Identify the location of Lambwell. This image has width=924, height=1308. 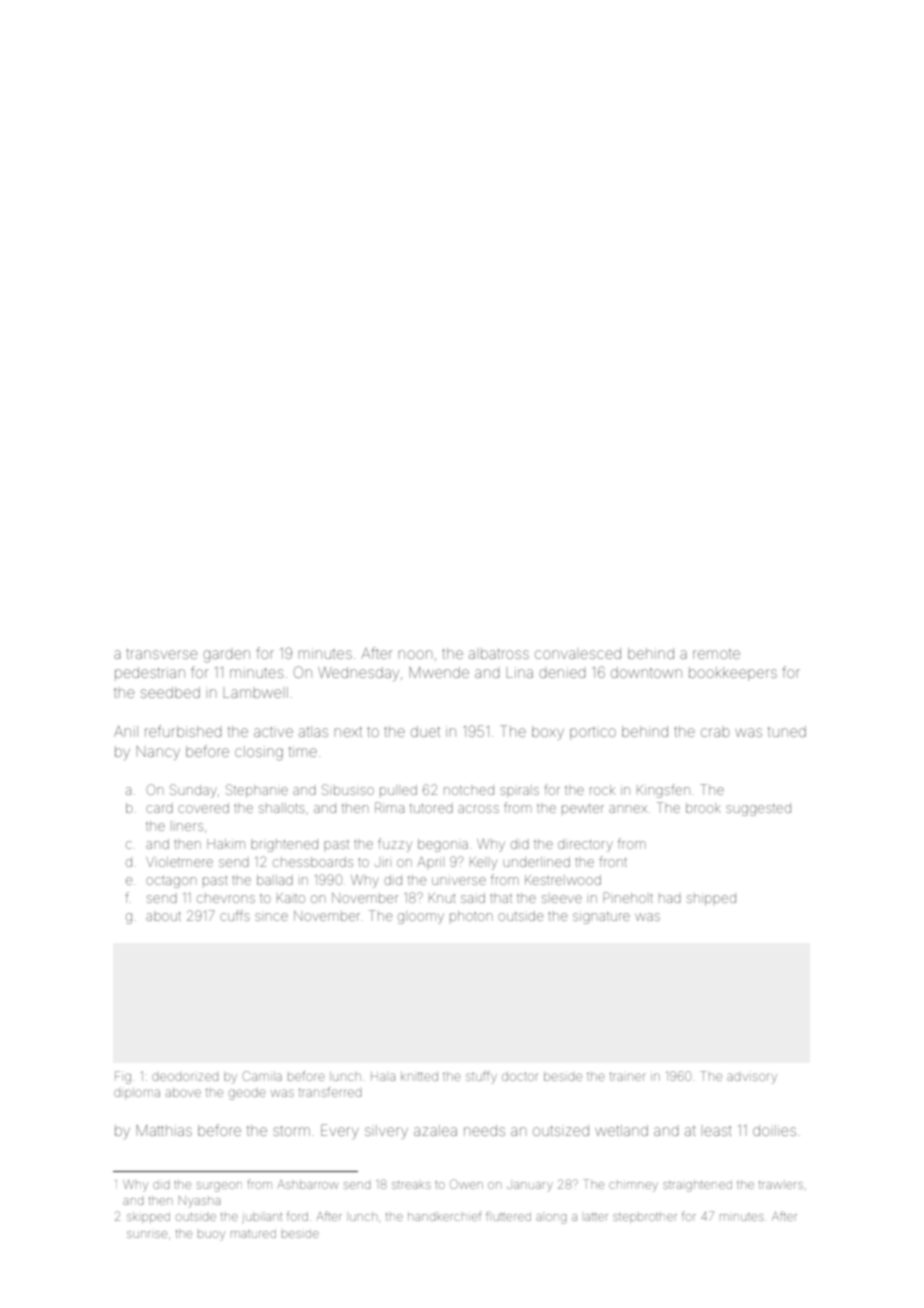
(255, 692).
